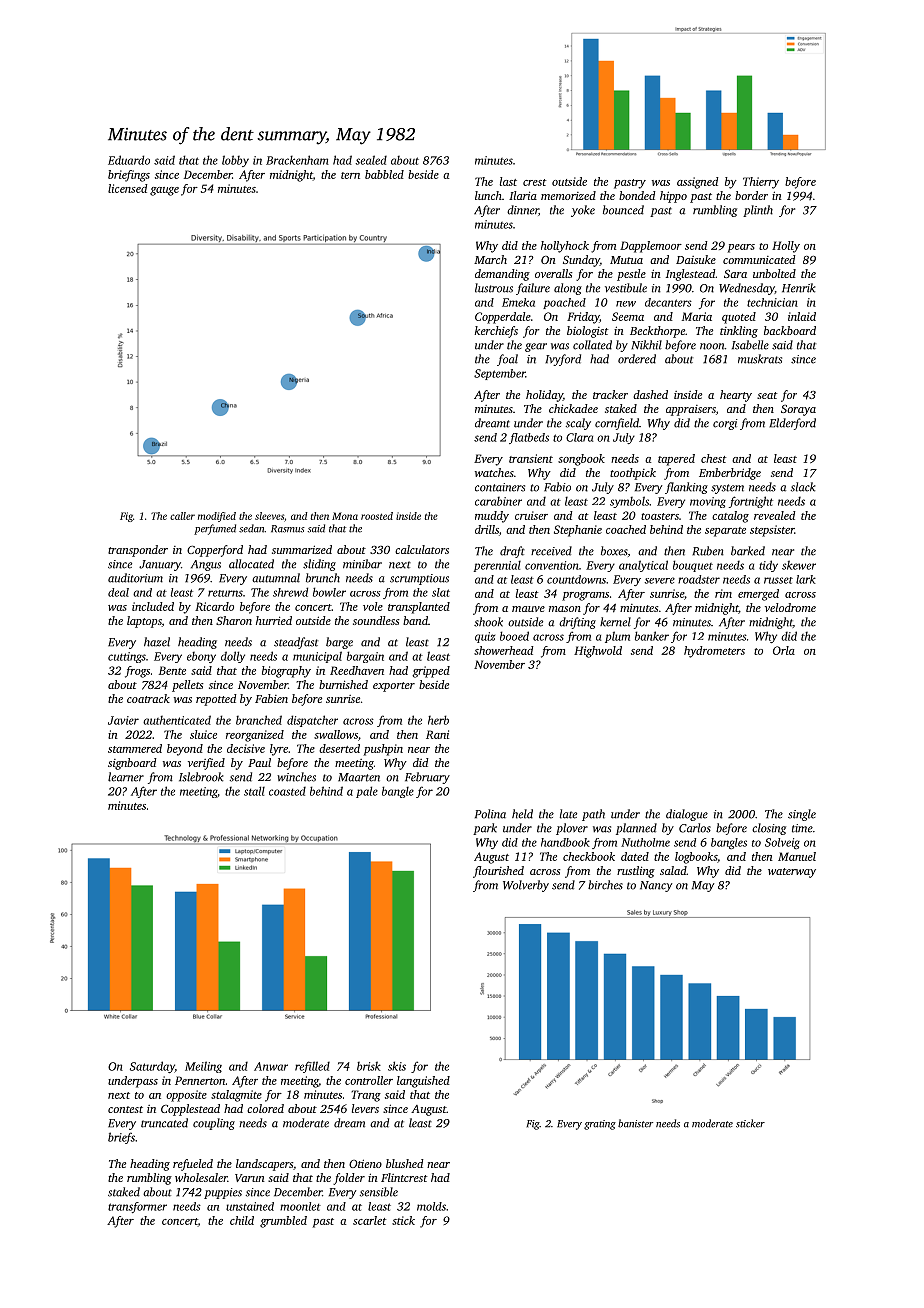 The image size is (924, 1308). I want to click on beyond, so click(185, 750).
